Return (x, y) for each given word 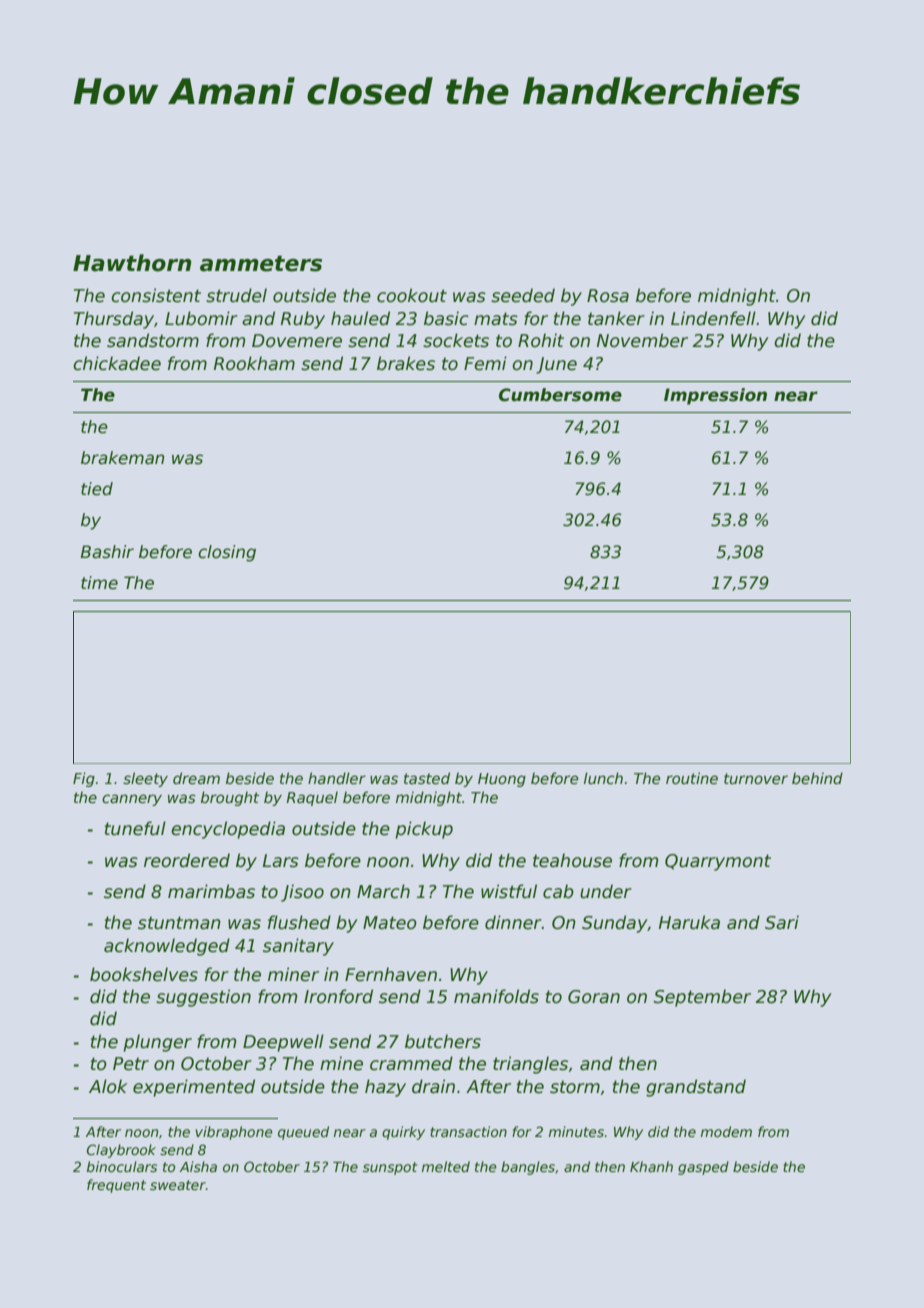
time (99, 583)
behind (817, 778)
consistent (156, 295)
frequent (116, 1186)
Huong (502, 780)
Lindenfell (713, 318)
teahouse (572, 860)
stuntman (179, 923)
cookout (412, 295)
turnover (756, 778)
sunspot (390, 1168)
